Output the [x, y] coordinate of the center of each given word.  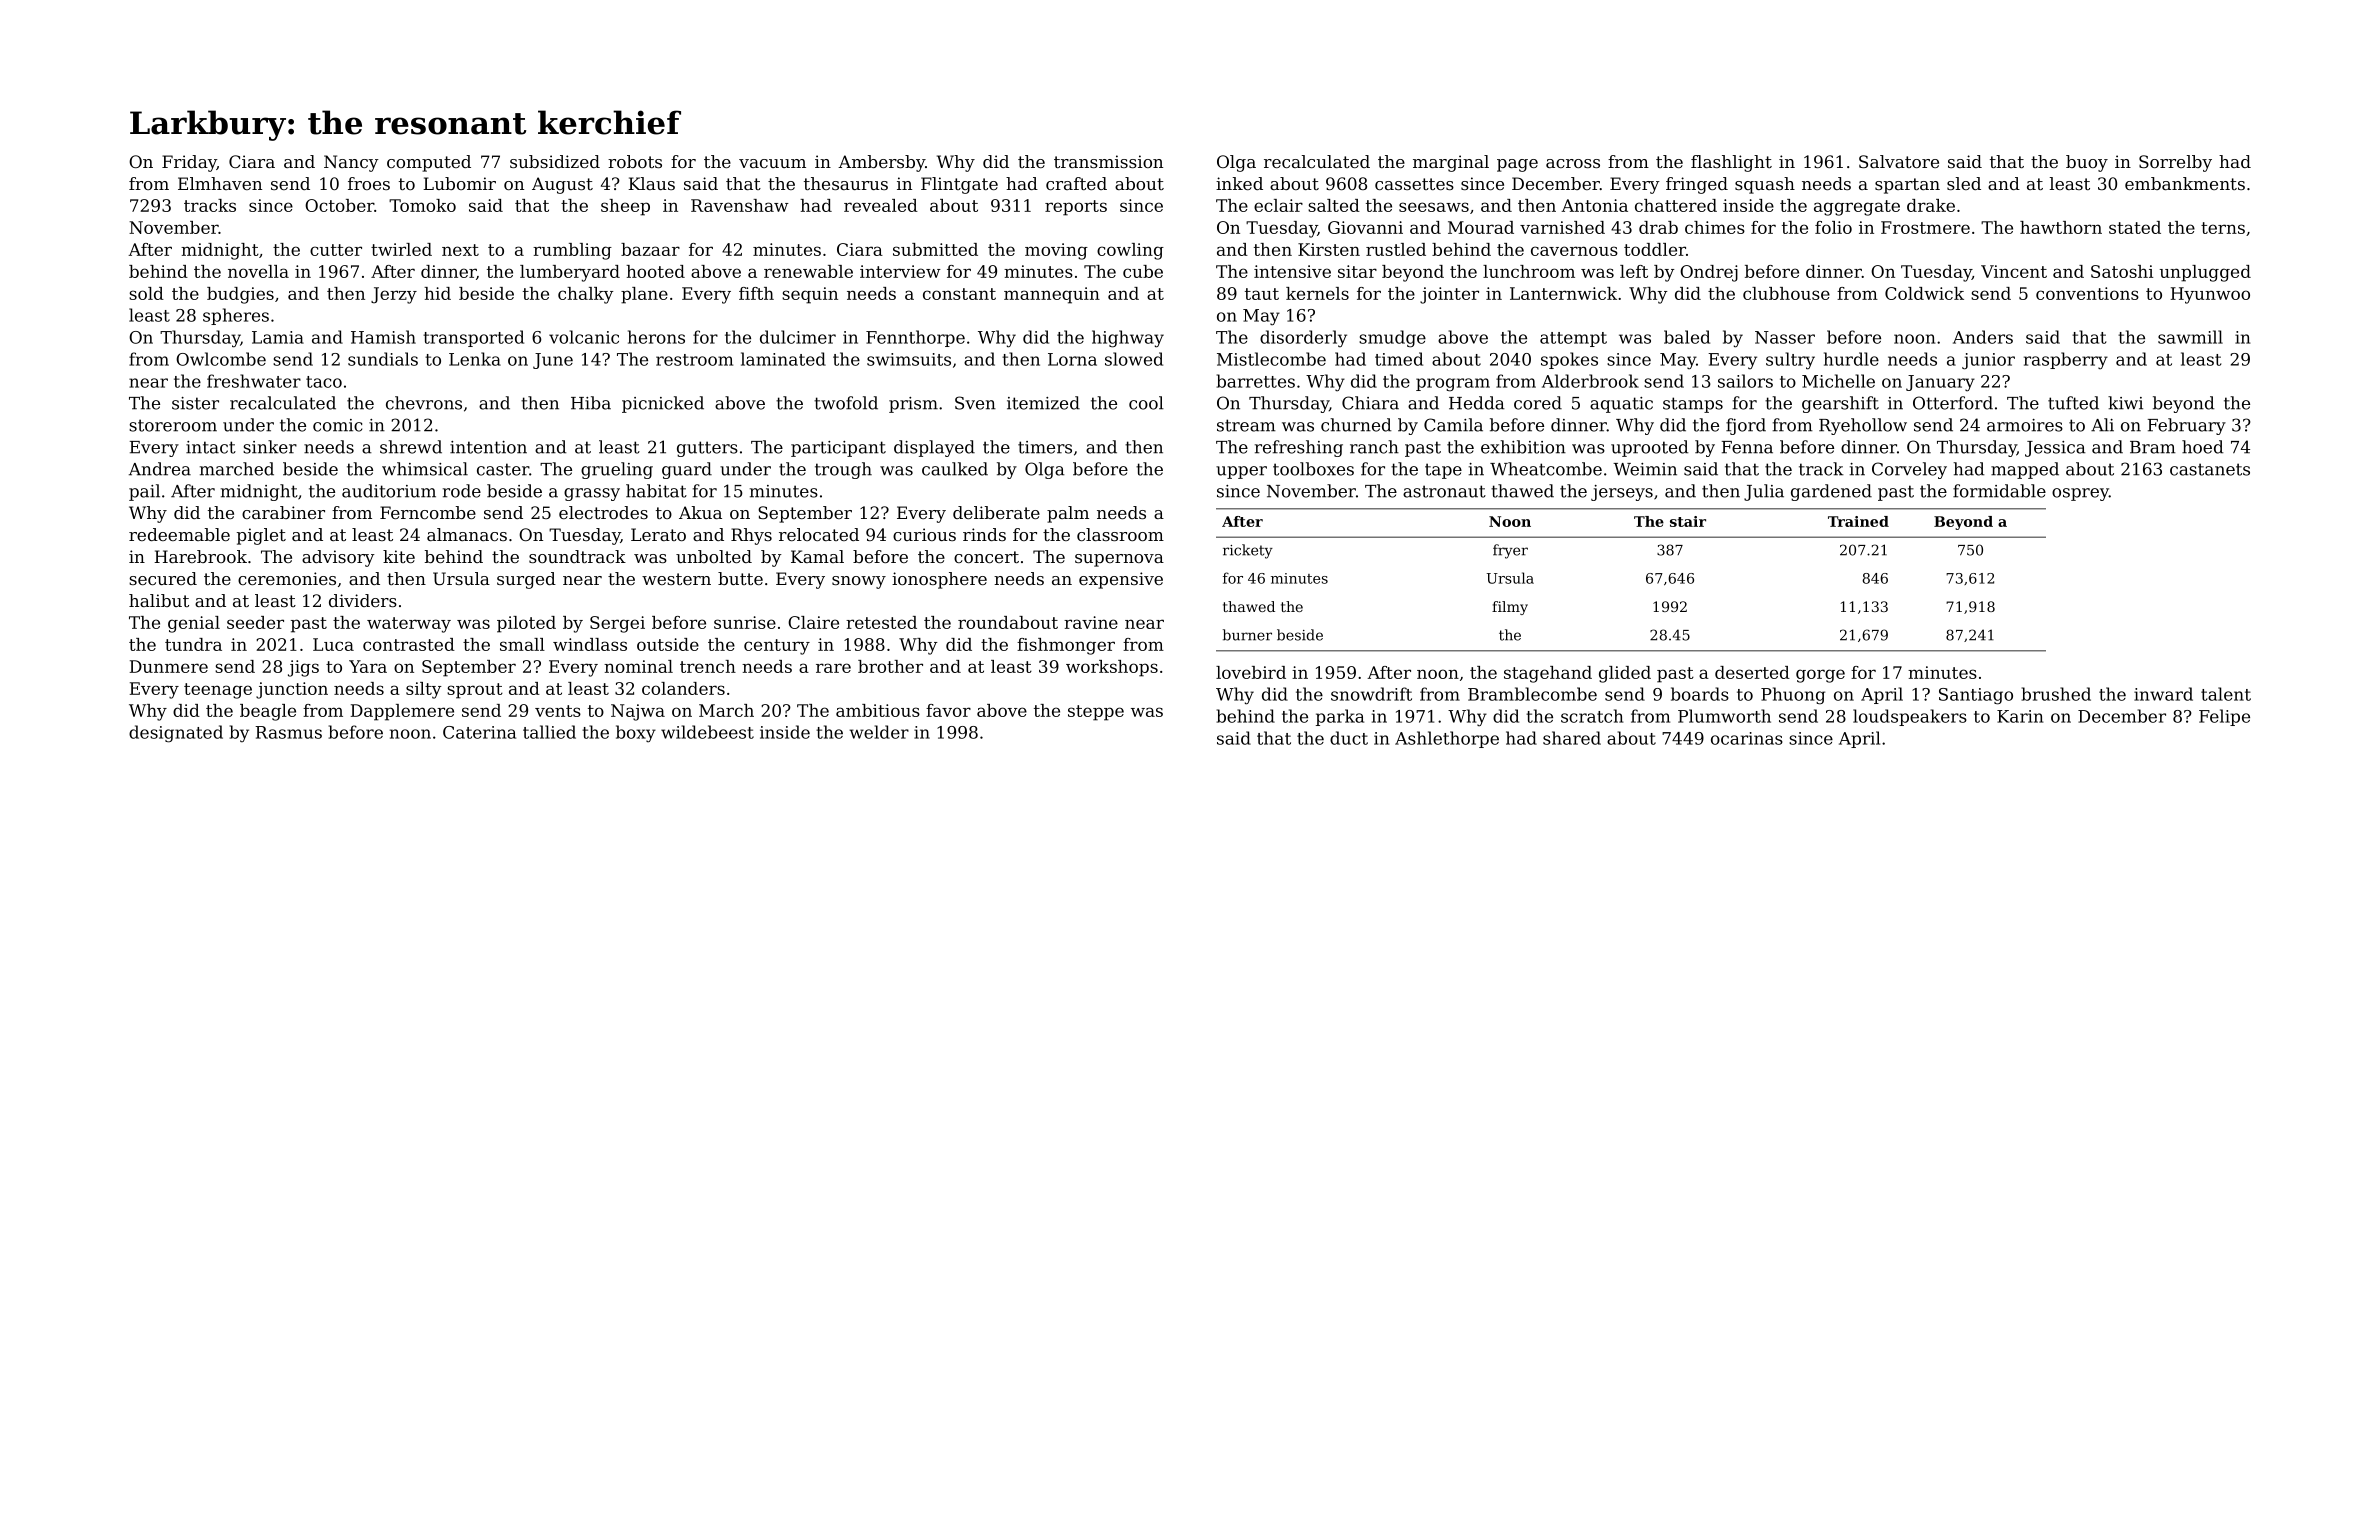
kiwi [2125, 403]
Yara [368, 666]
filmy [1510, 608]
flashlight [1731, 163]
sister [195, 403]
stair [1688, 521]
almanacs [467, 534]
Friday [189, 163]
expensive [1121, 580]
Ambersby [881, 163]
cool [1146, 403]
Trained [1858, 521]
